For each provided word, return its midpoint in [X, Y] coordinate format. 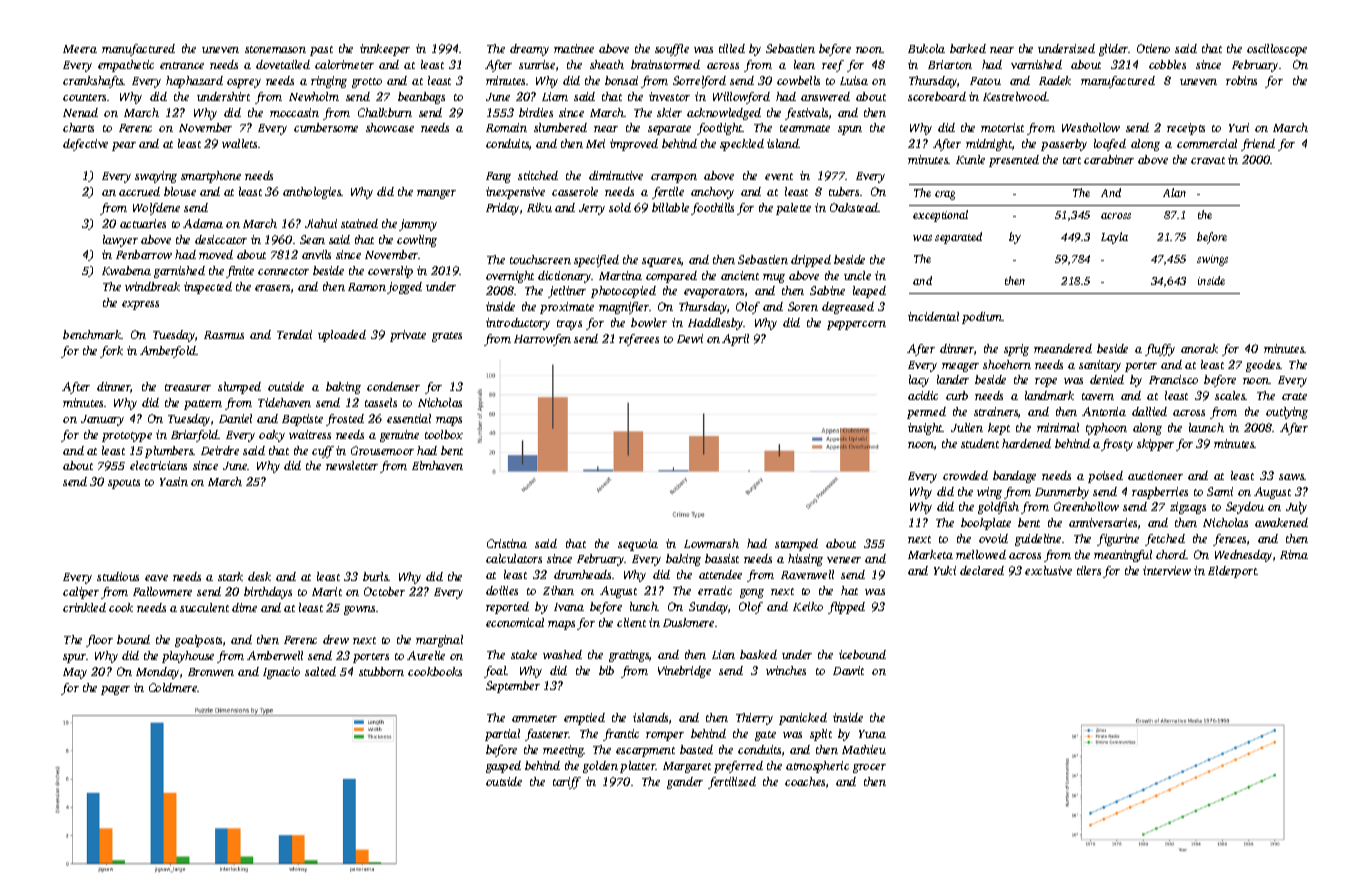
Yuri [1239, 127]
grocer [869, 768]
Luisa [854, 80]
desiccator [221, 239]
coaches [805, 781]
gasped [503, 767]
